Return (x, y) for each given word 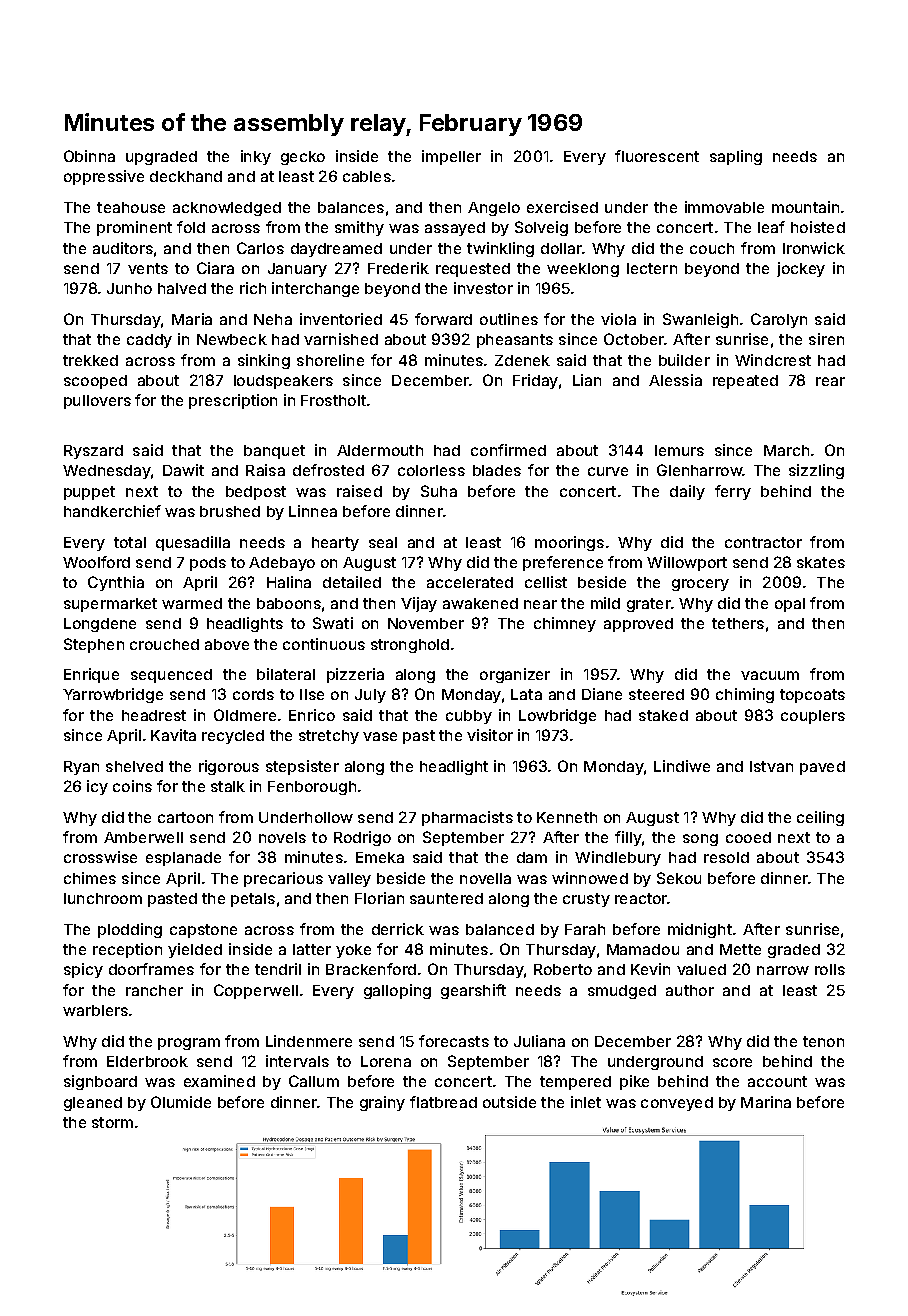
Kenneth (567, 817)
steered (656, 694)
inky (256, 157)
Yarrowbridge (113, 695)
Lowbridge (557, 716)
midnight (700, 930)
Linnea (313, 511)
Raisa (265, 470)
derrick (398, 929)
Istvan (771, 766)
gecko (303, 158)
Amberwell (143, 837)
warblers (95, 1010)
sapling (736, 157)
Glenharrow (699, 470)
